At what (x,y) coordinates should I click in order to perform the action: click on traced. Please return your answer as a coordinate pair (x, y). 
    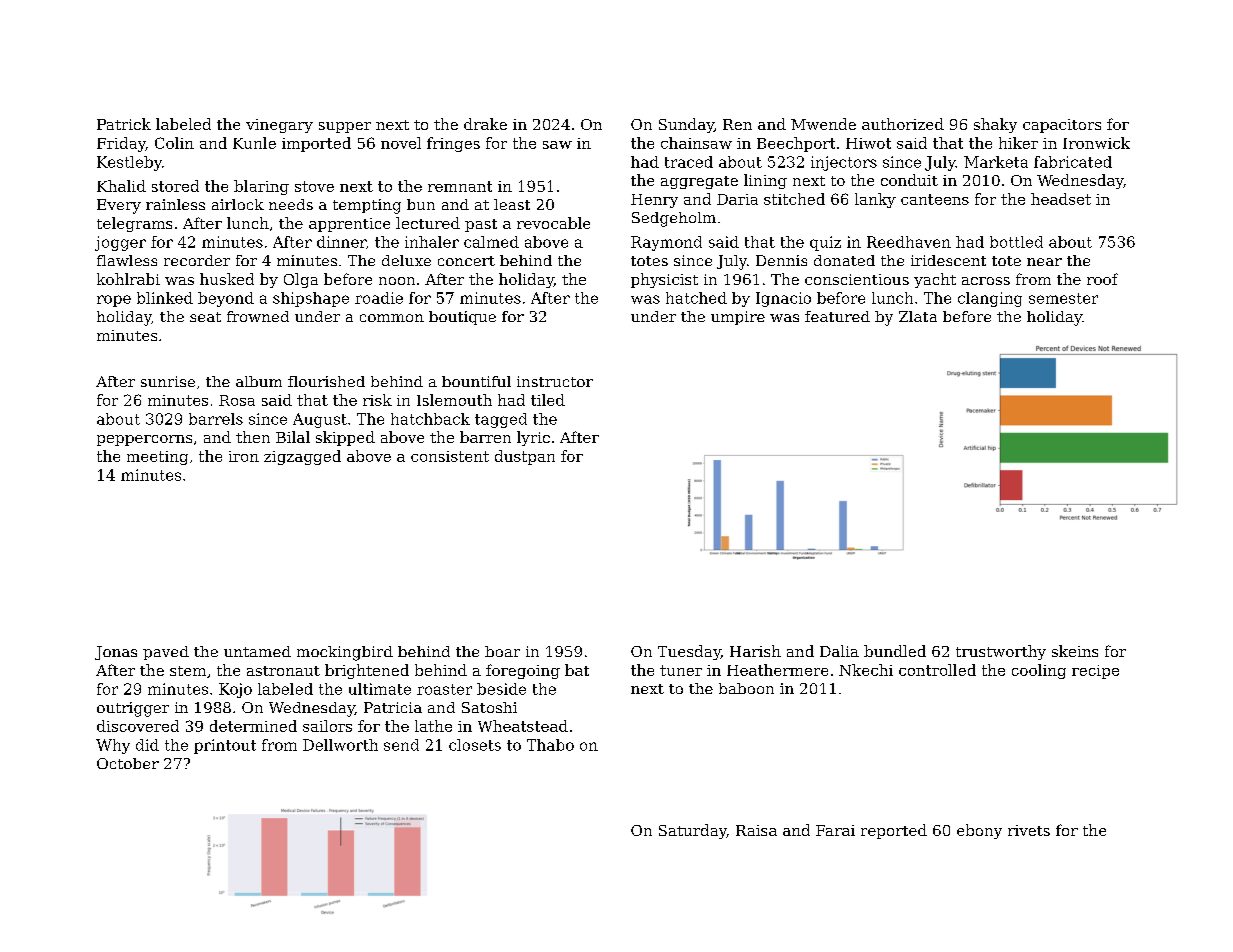
    Looking at the image, I should click on (689, 162).
